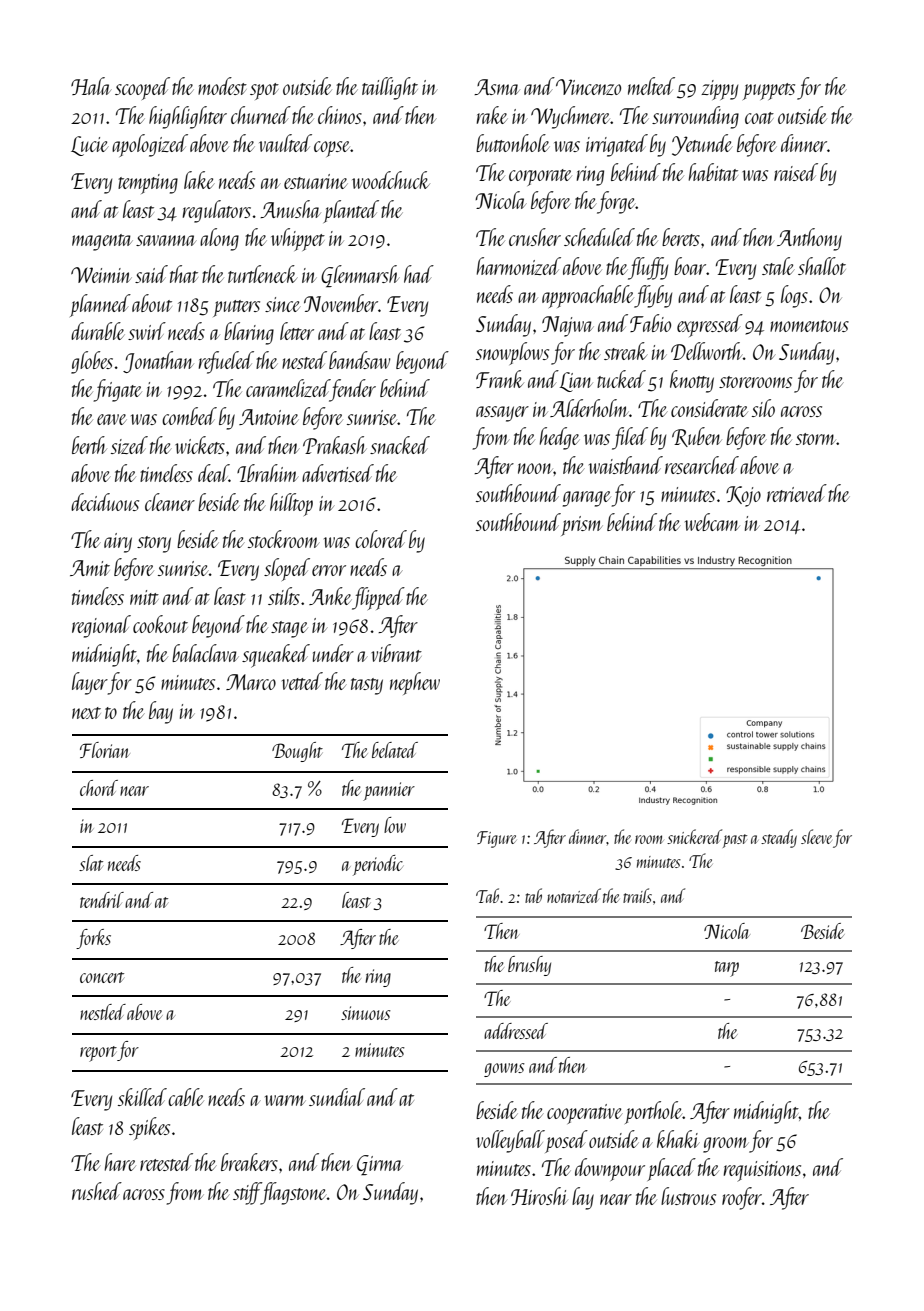 The image size is (924, 1311). Describe the element at coordinates (91, 86) in the screenshot. I see `Hala` at that location.
